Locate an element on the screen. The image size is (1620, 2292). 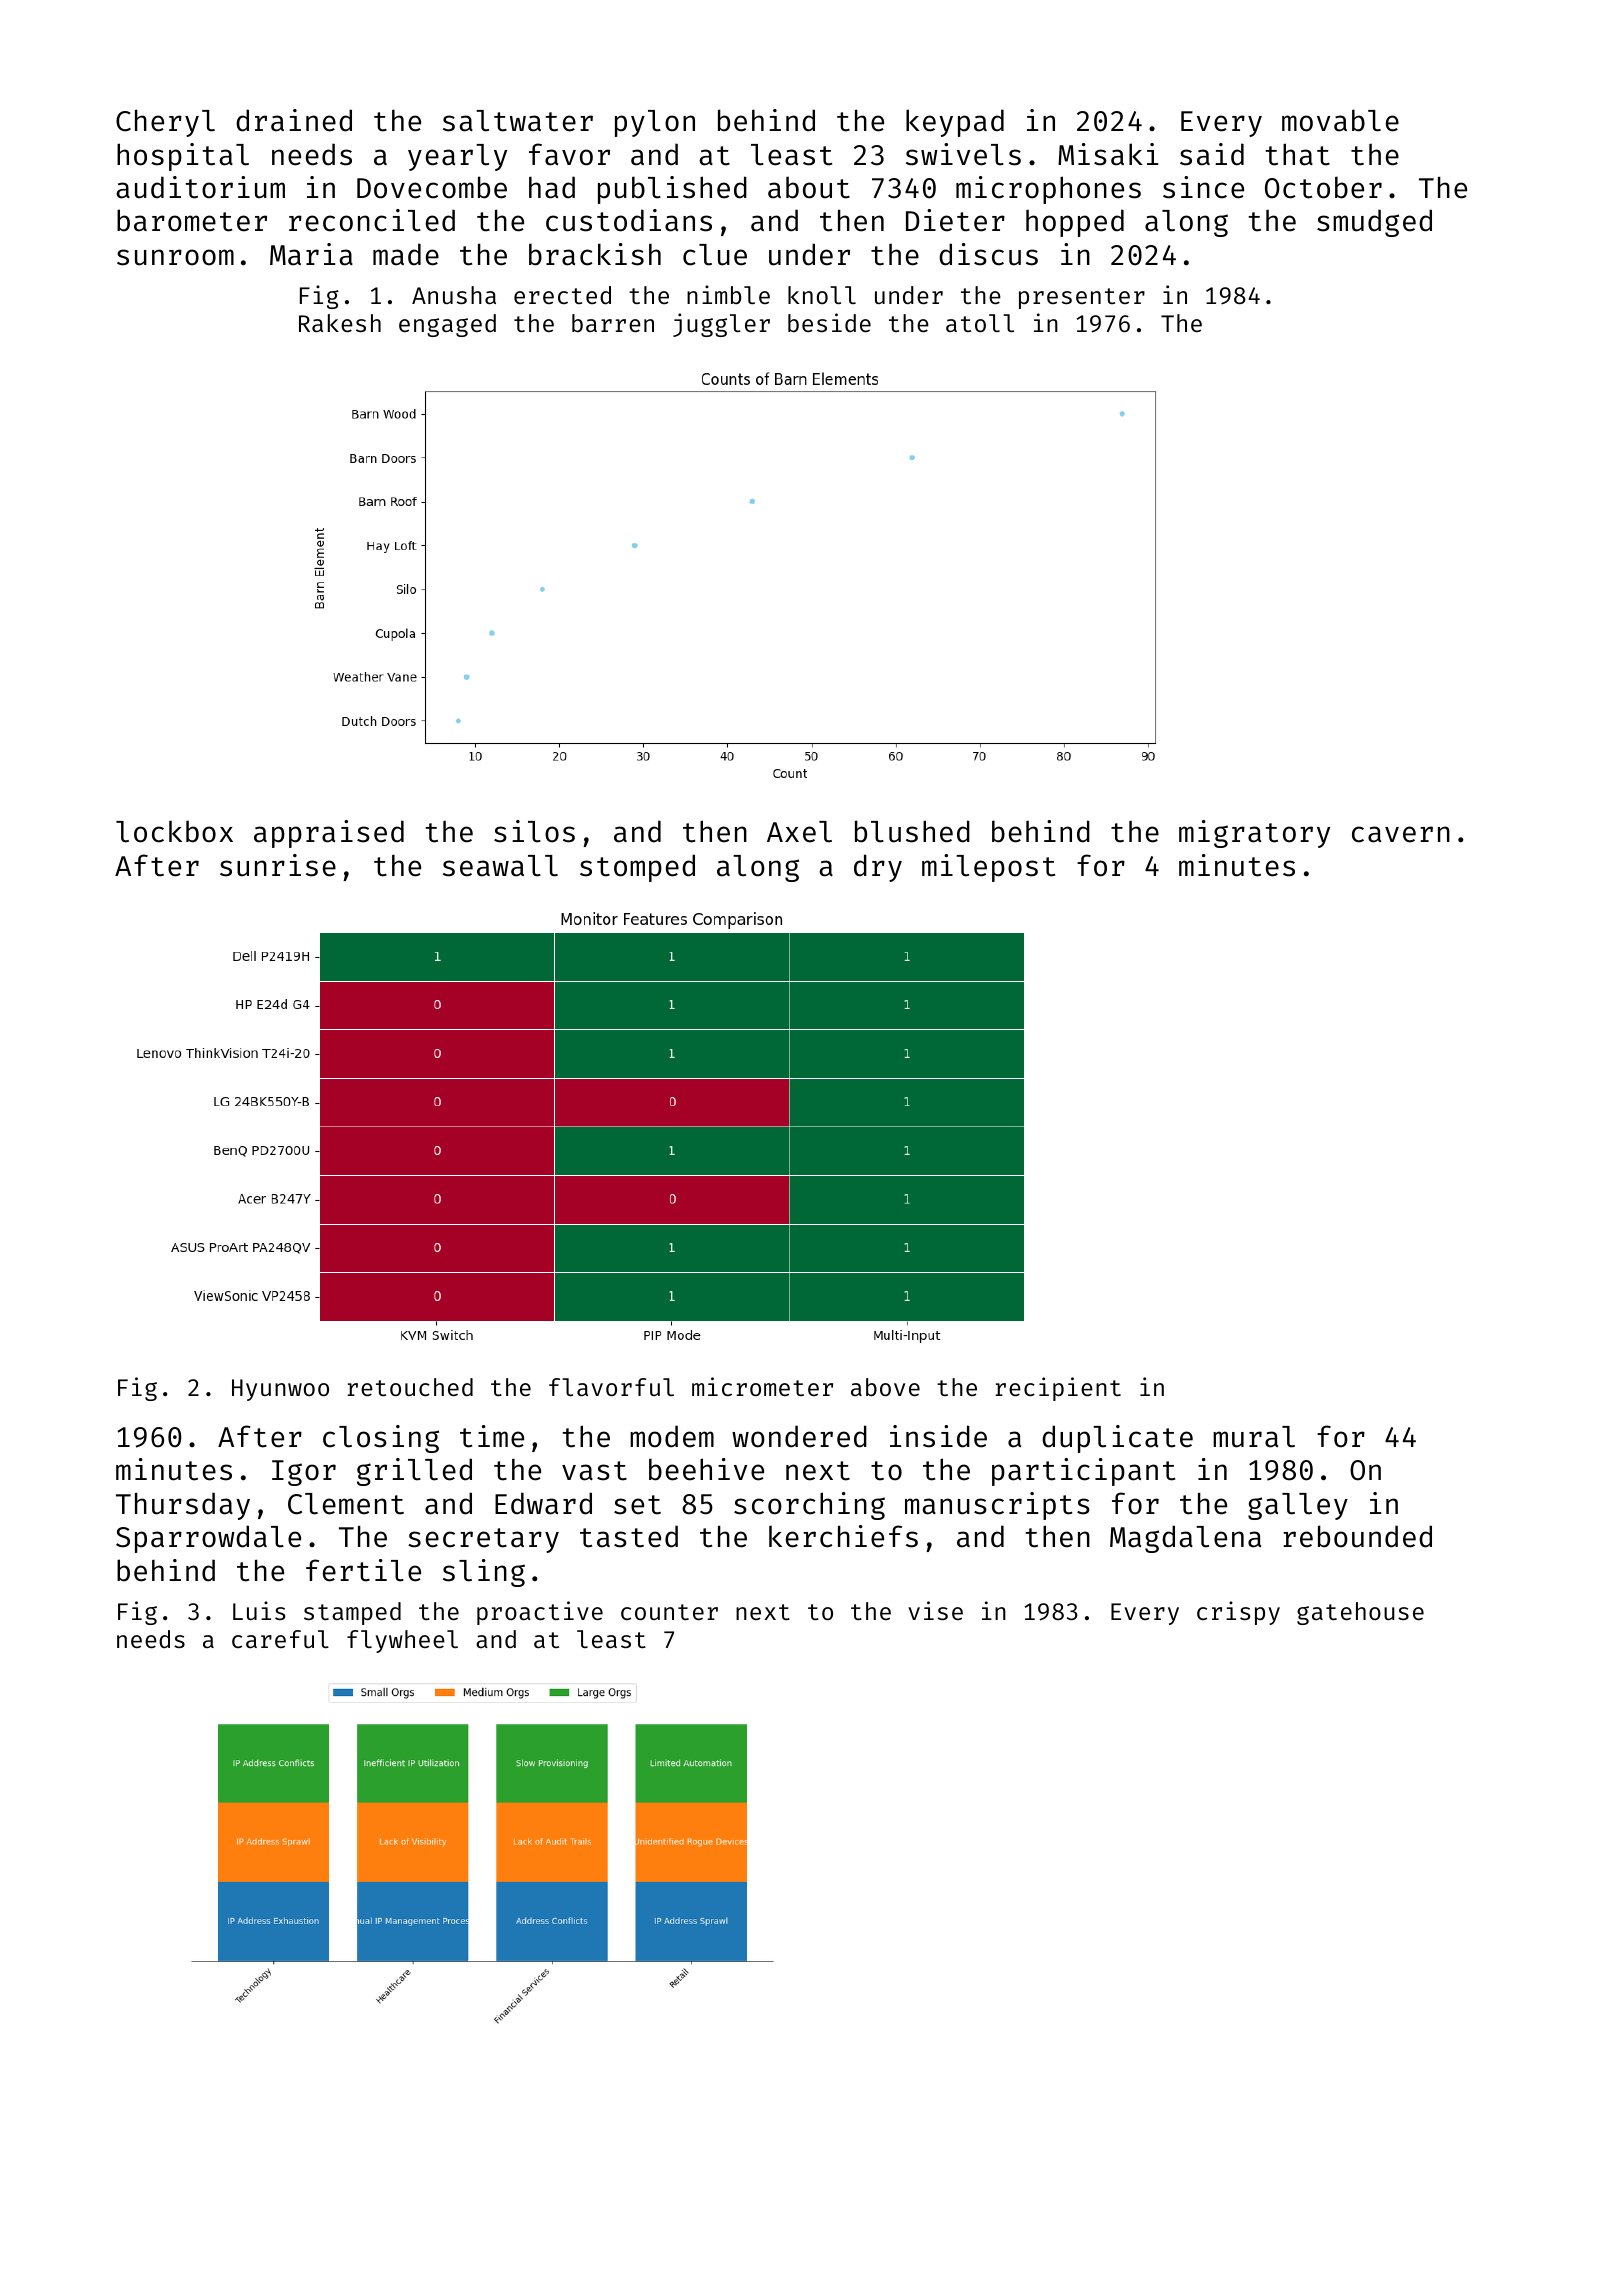
Rakesh is located at coordinates (340, 323).
